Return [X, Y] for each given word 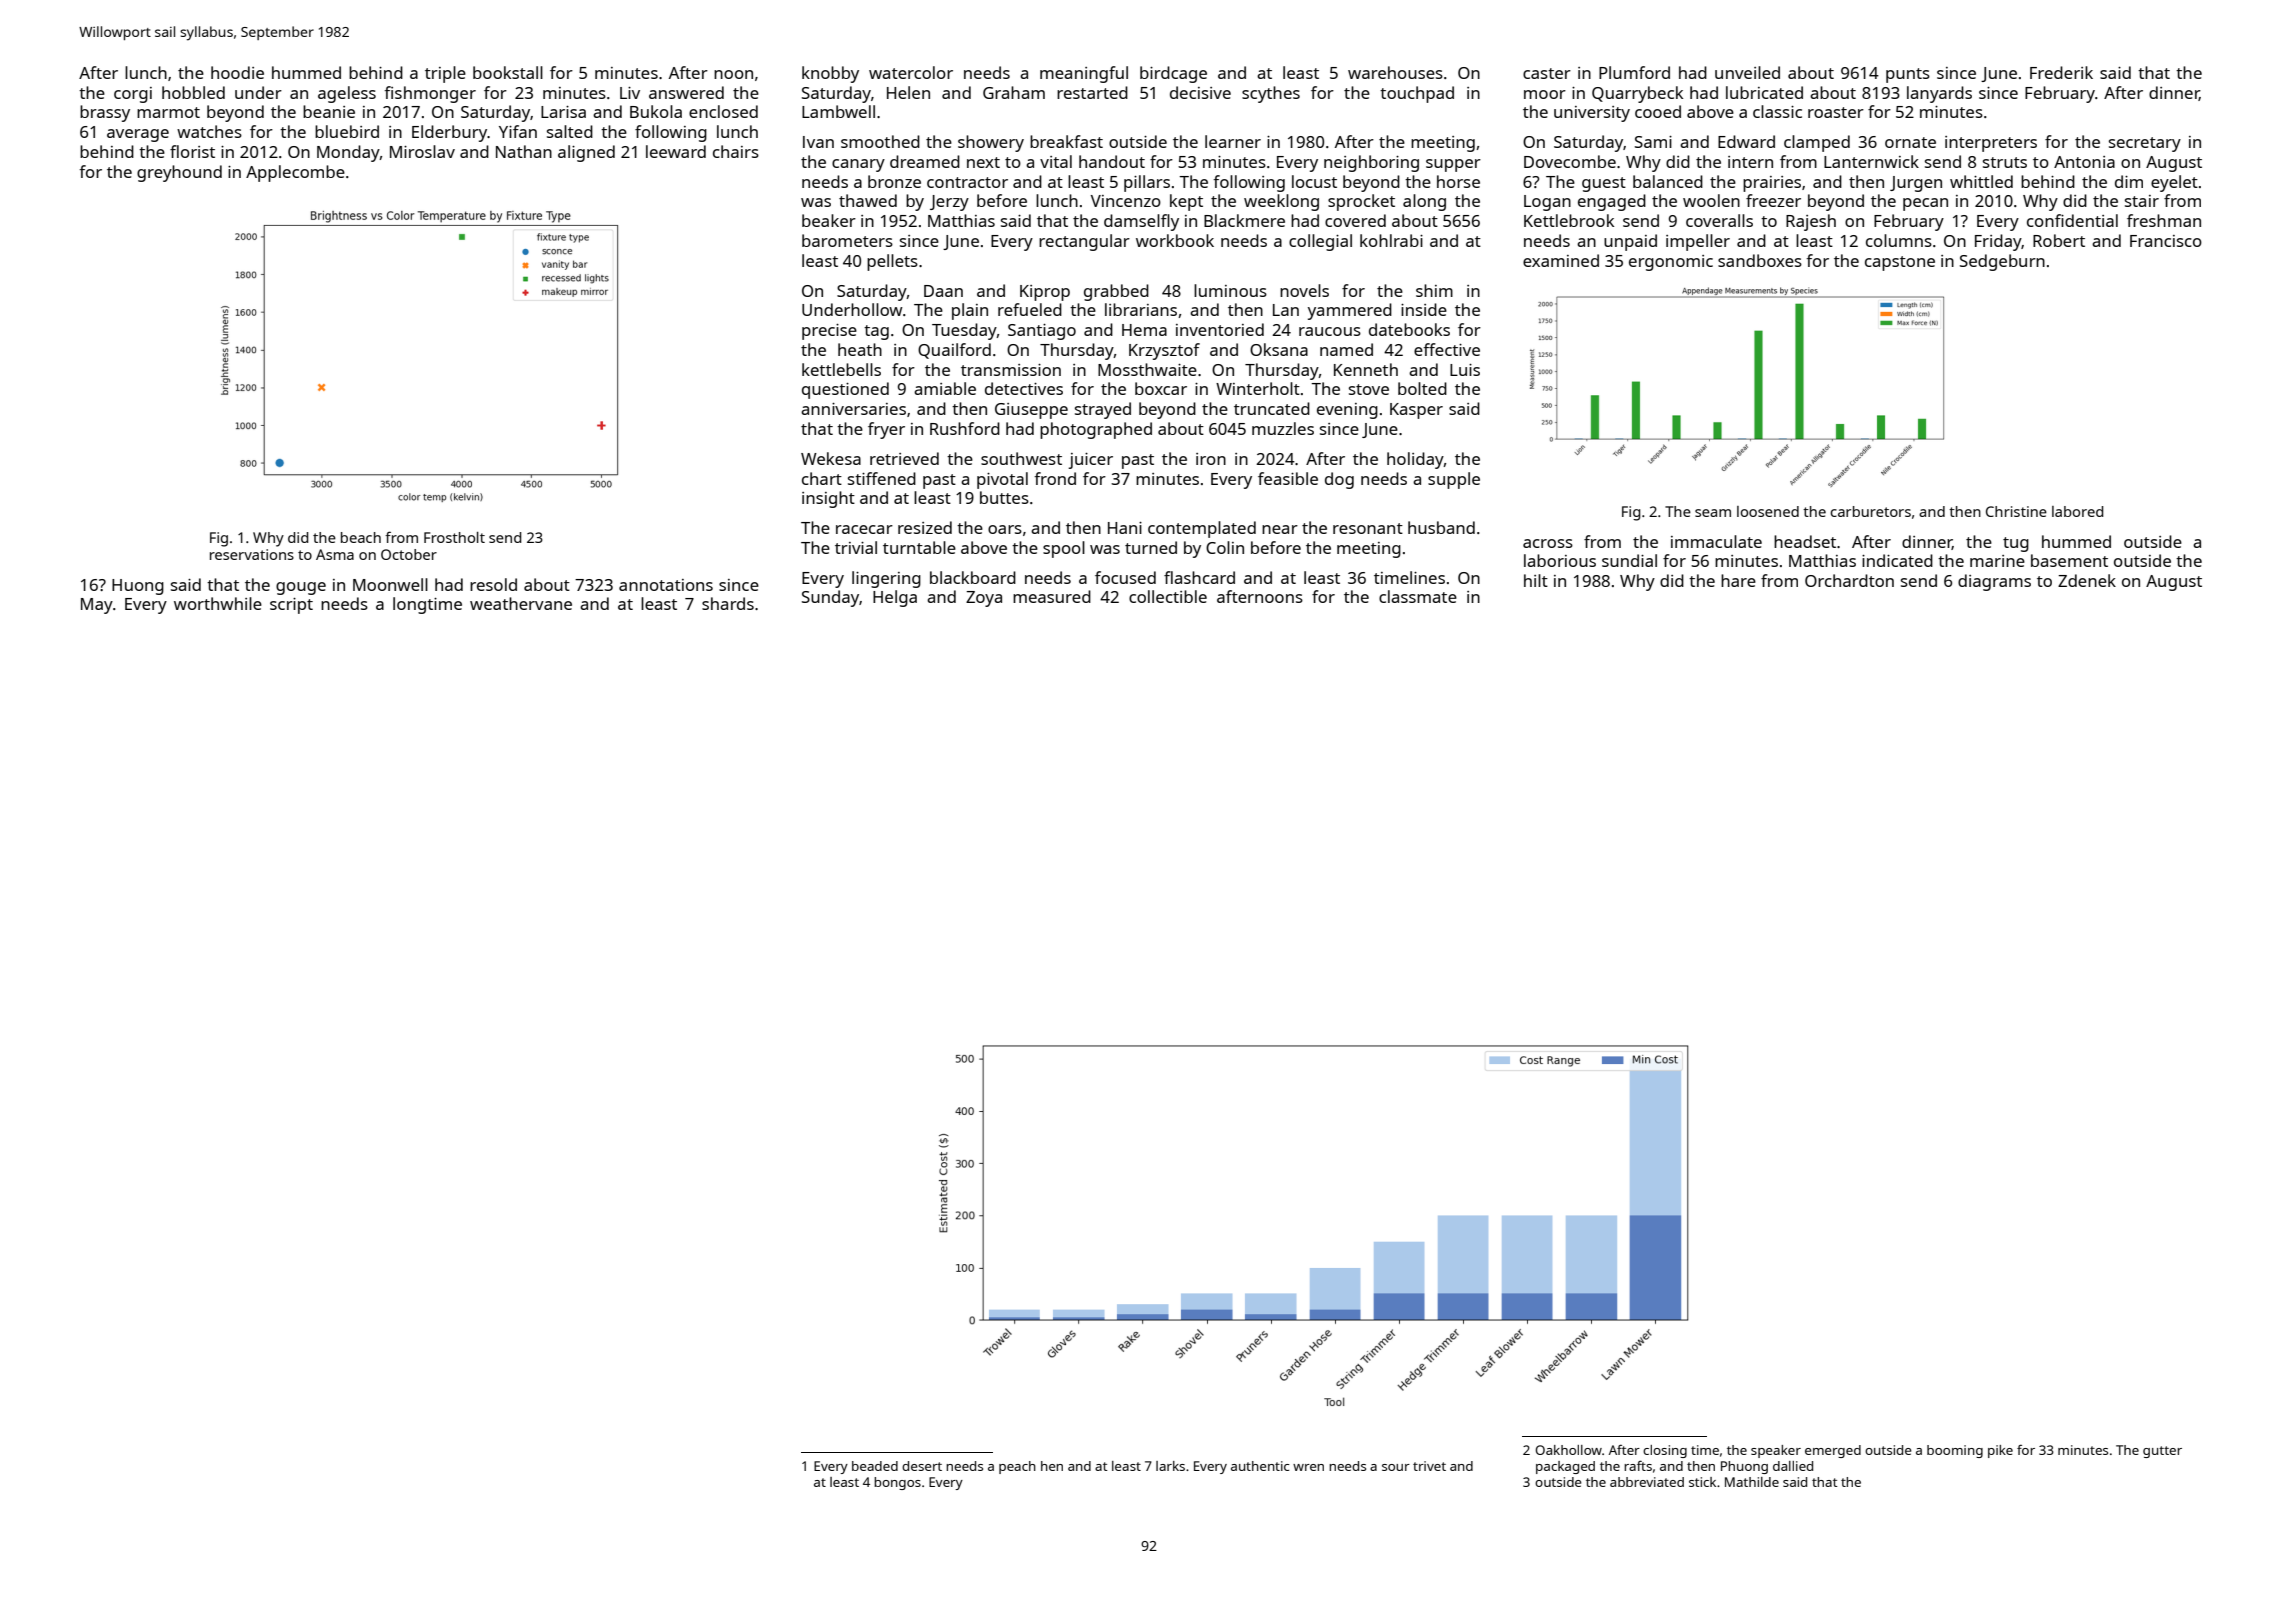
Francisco [2166, 241]
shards [728, 603]
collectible [1168, 596]
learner [1233, 141]
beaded [875, 1466]
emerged [1833, 1451]
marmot [168, 112]
